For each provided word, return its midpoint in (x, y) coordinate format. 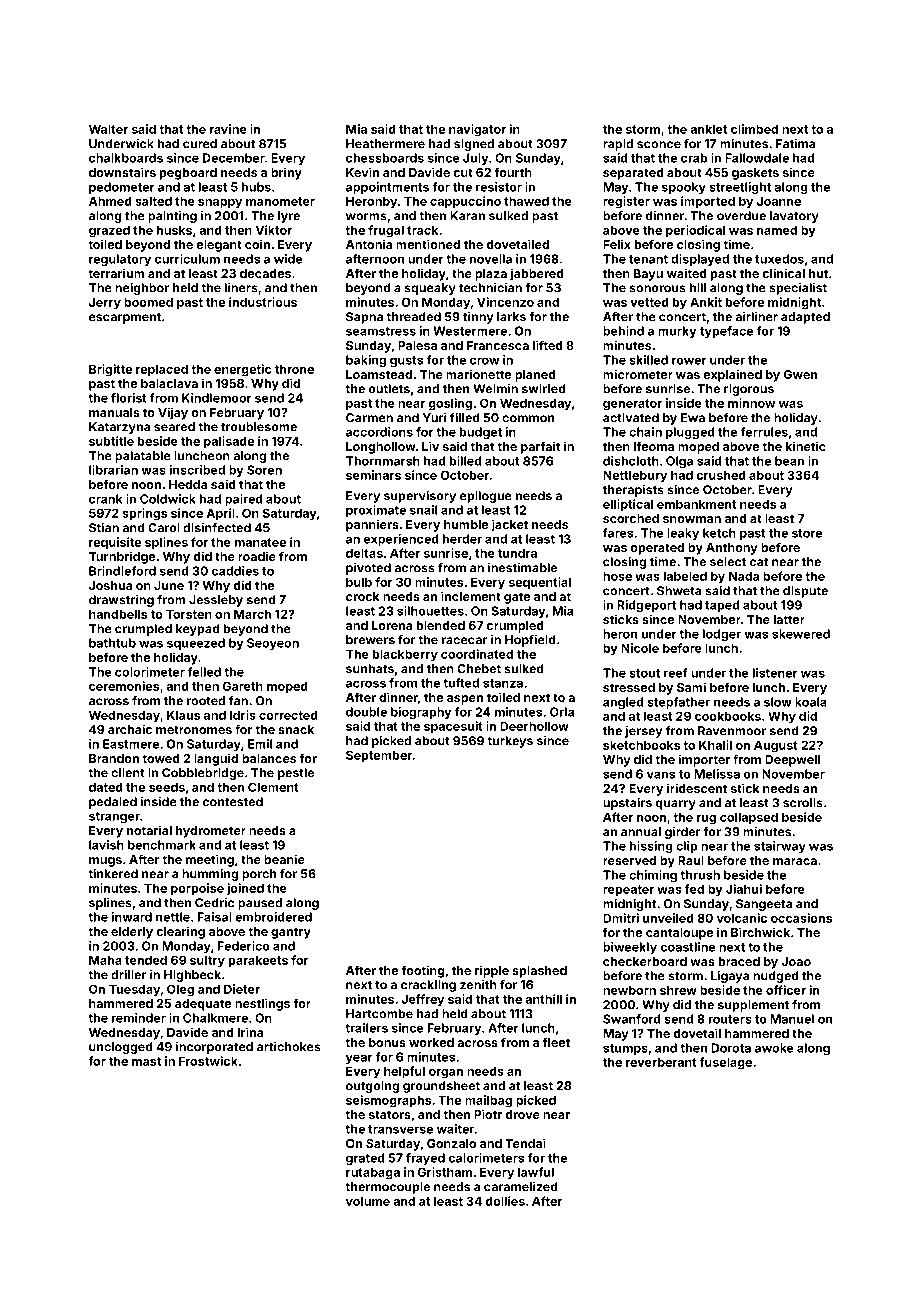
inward (132, 917)
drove (522, 1114)
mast (146, 1061)
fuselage (726, 1063)
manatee (260, 542)
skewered (801, 634)
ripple (492, 971)
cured (200, 144)
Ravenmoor (732, 731)
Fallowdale (757, 158)
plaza (491, 275)
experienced (401, 540)
